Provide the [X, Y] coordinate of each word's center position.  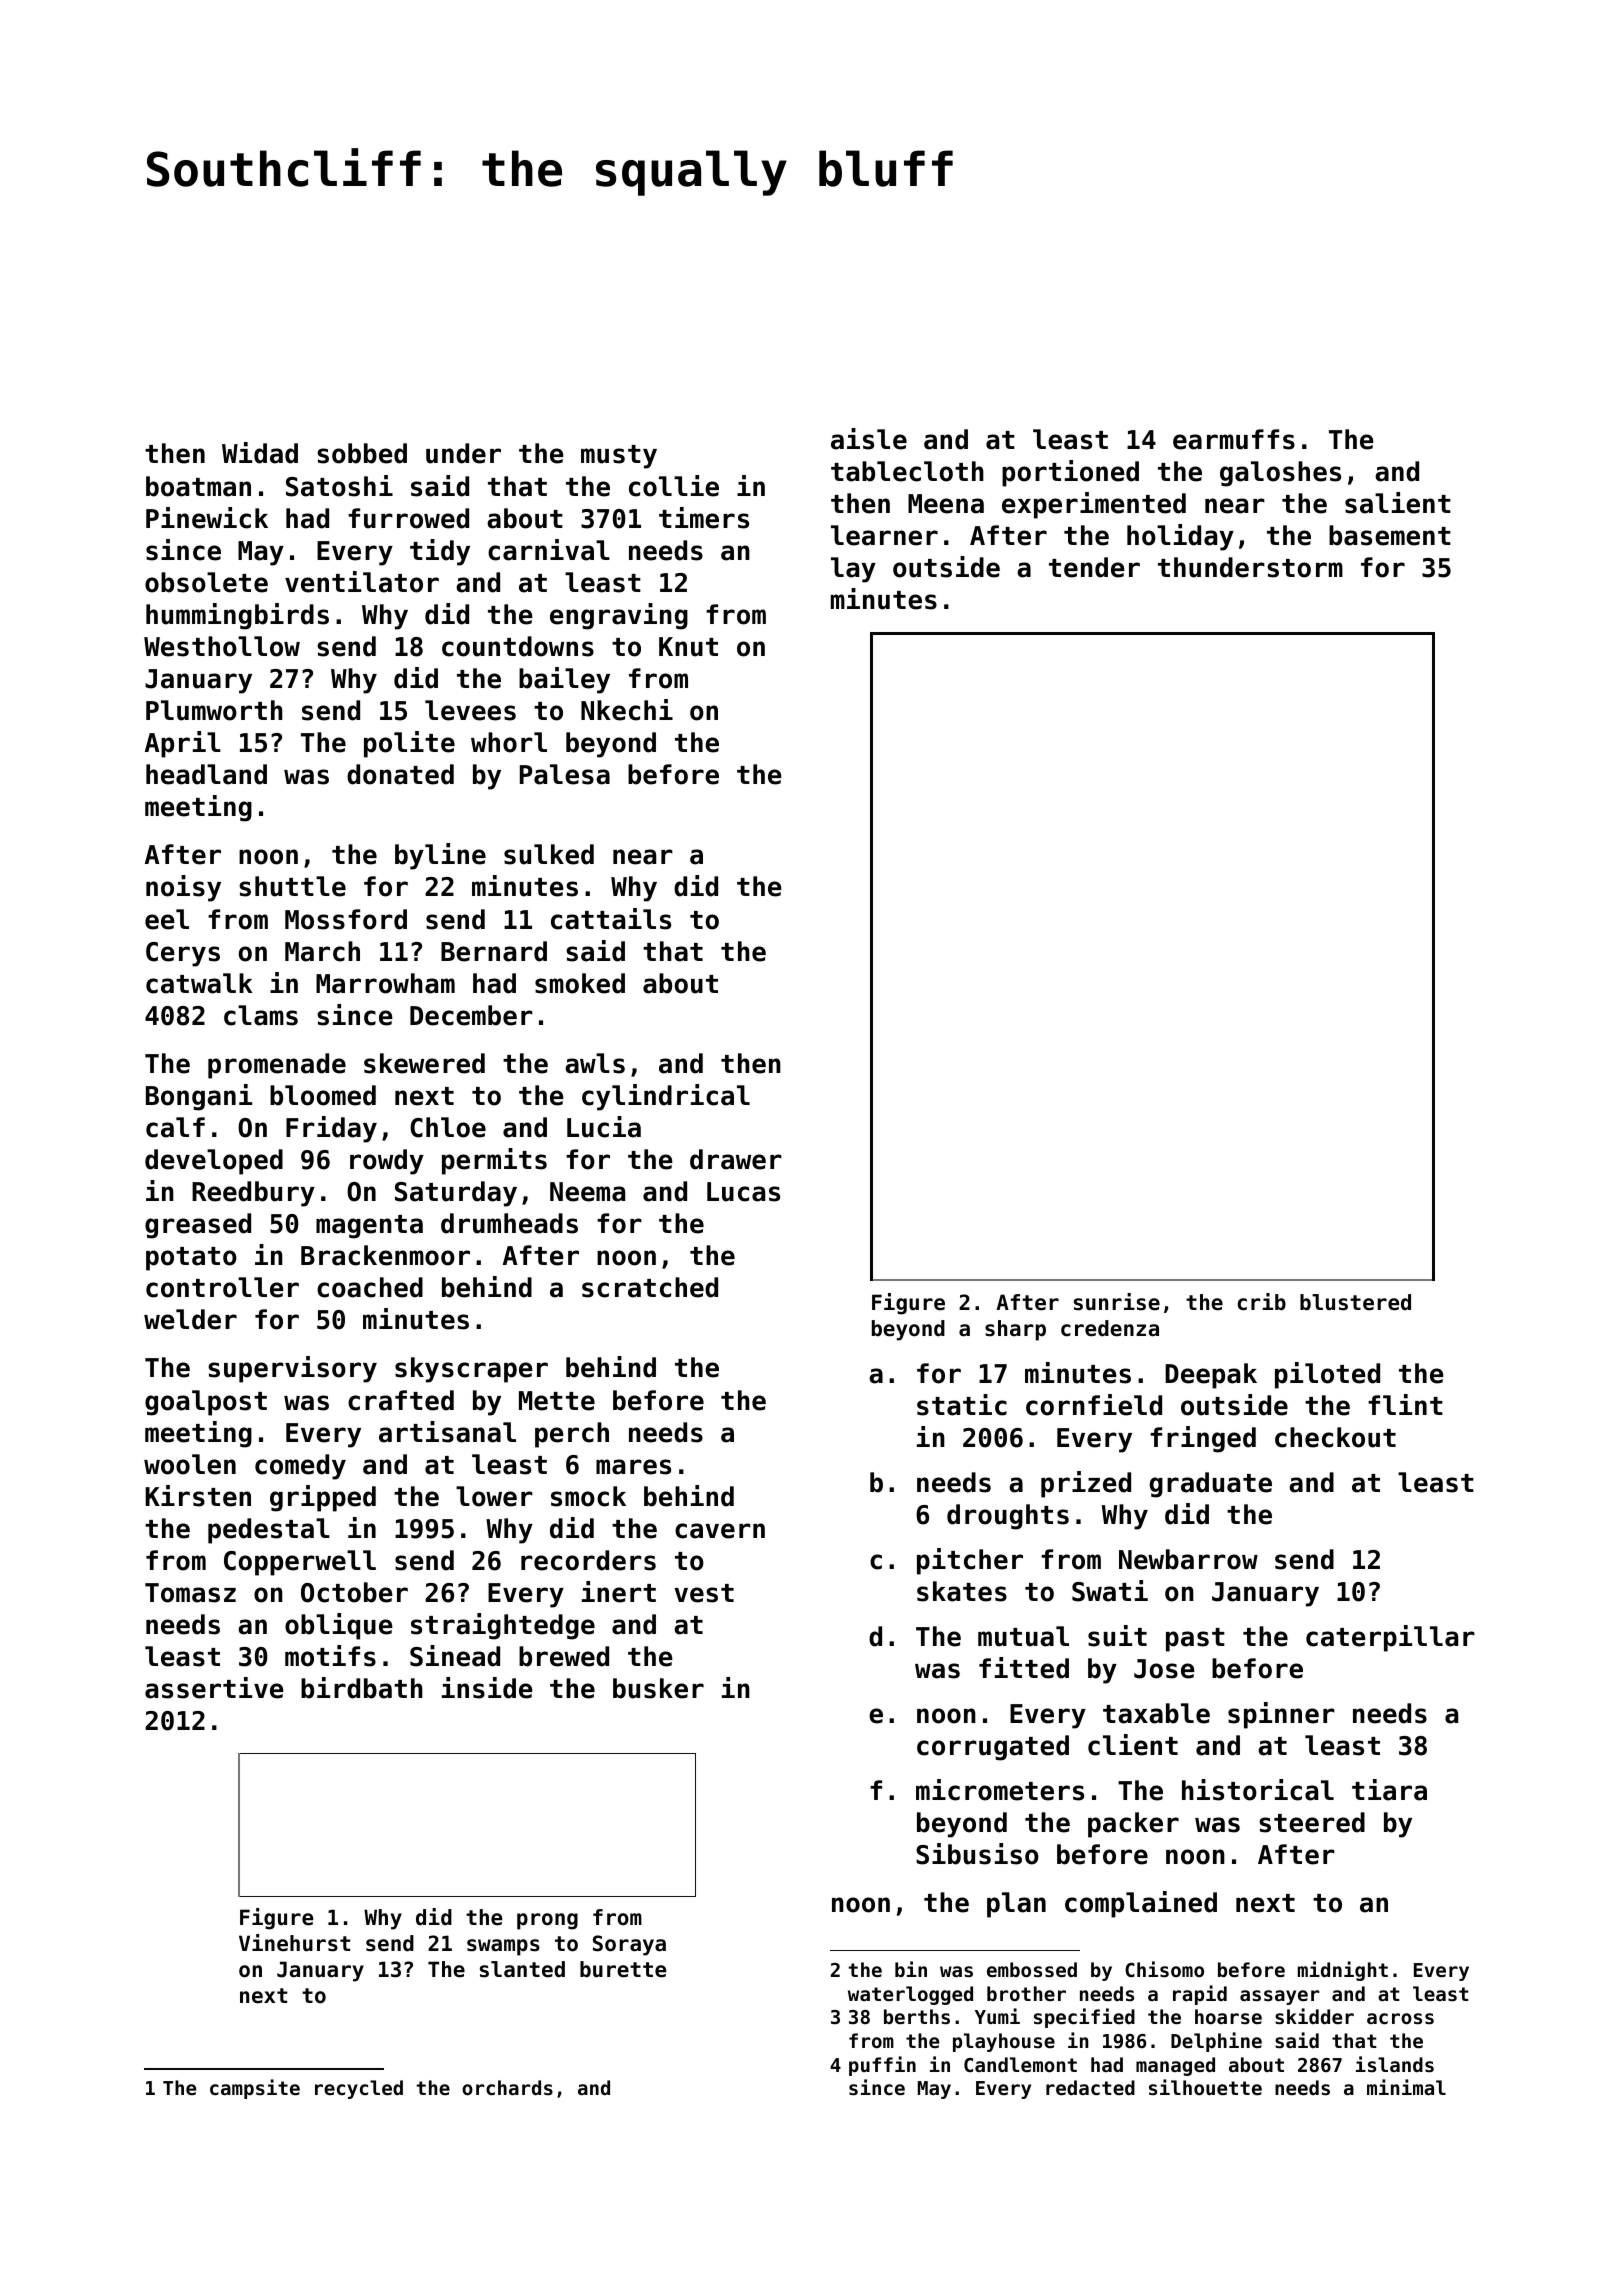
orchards [507, 2087]
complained [1141, 1904]
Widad [260, 453]
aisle [869, 439]
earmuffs [1234, 439]
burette [623, 1969]
